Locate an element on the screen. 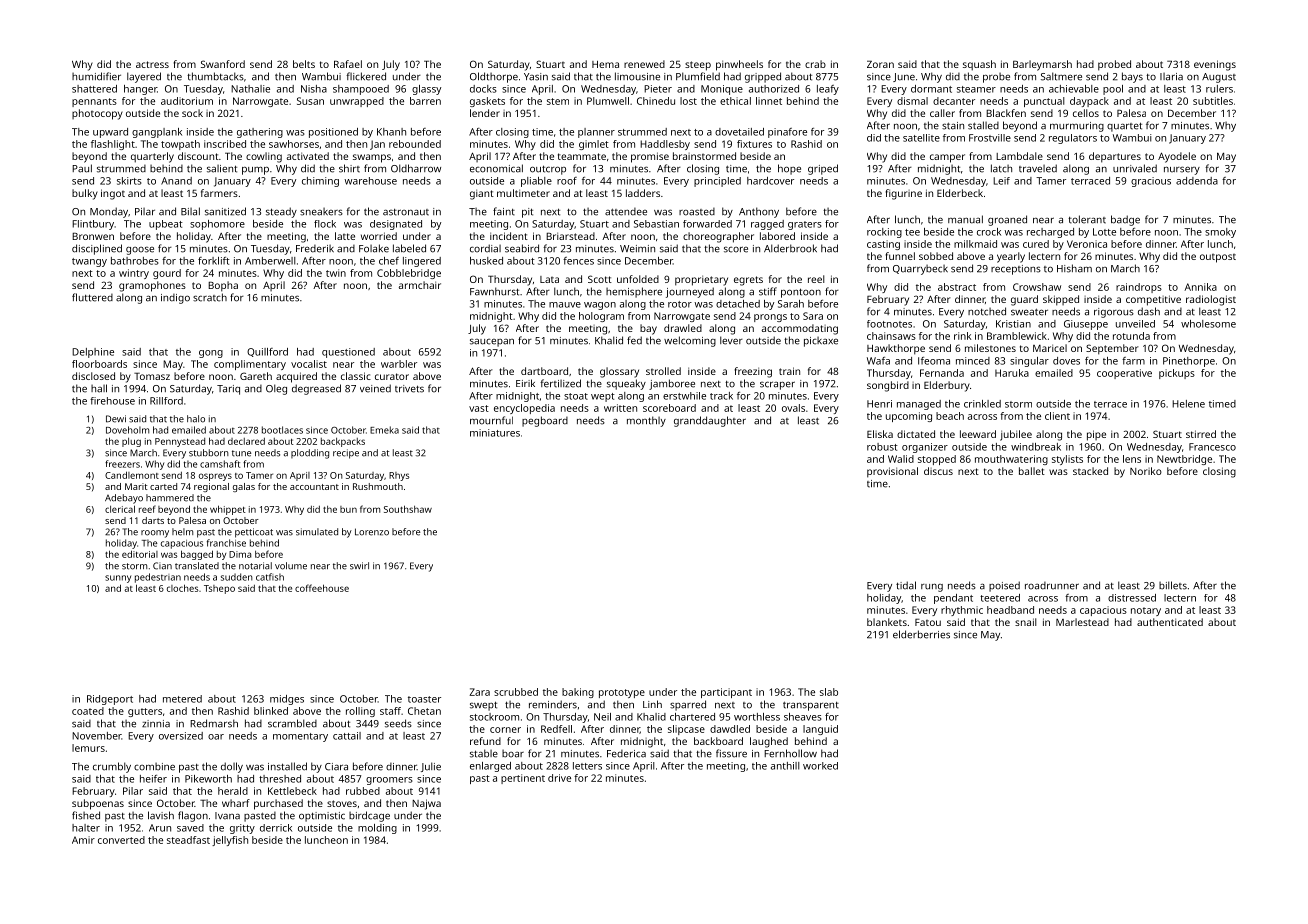 This screenshot has width=1308, height=924. fissure is located at coordinates (731, 753).
